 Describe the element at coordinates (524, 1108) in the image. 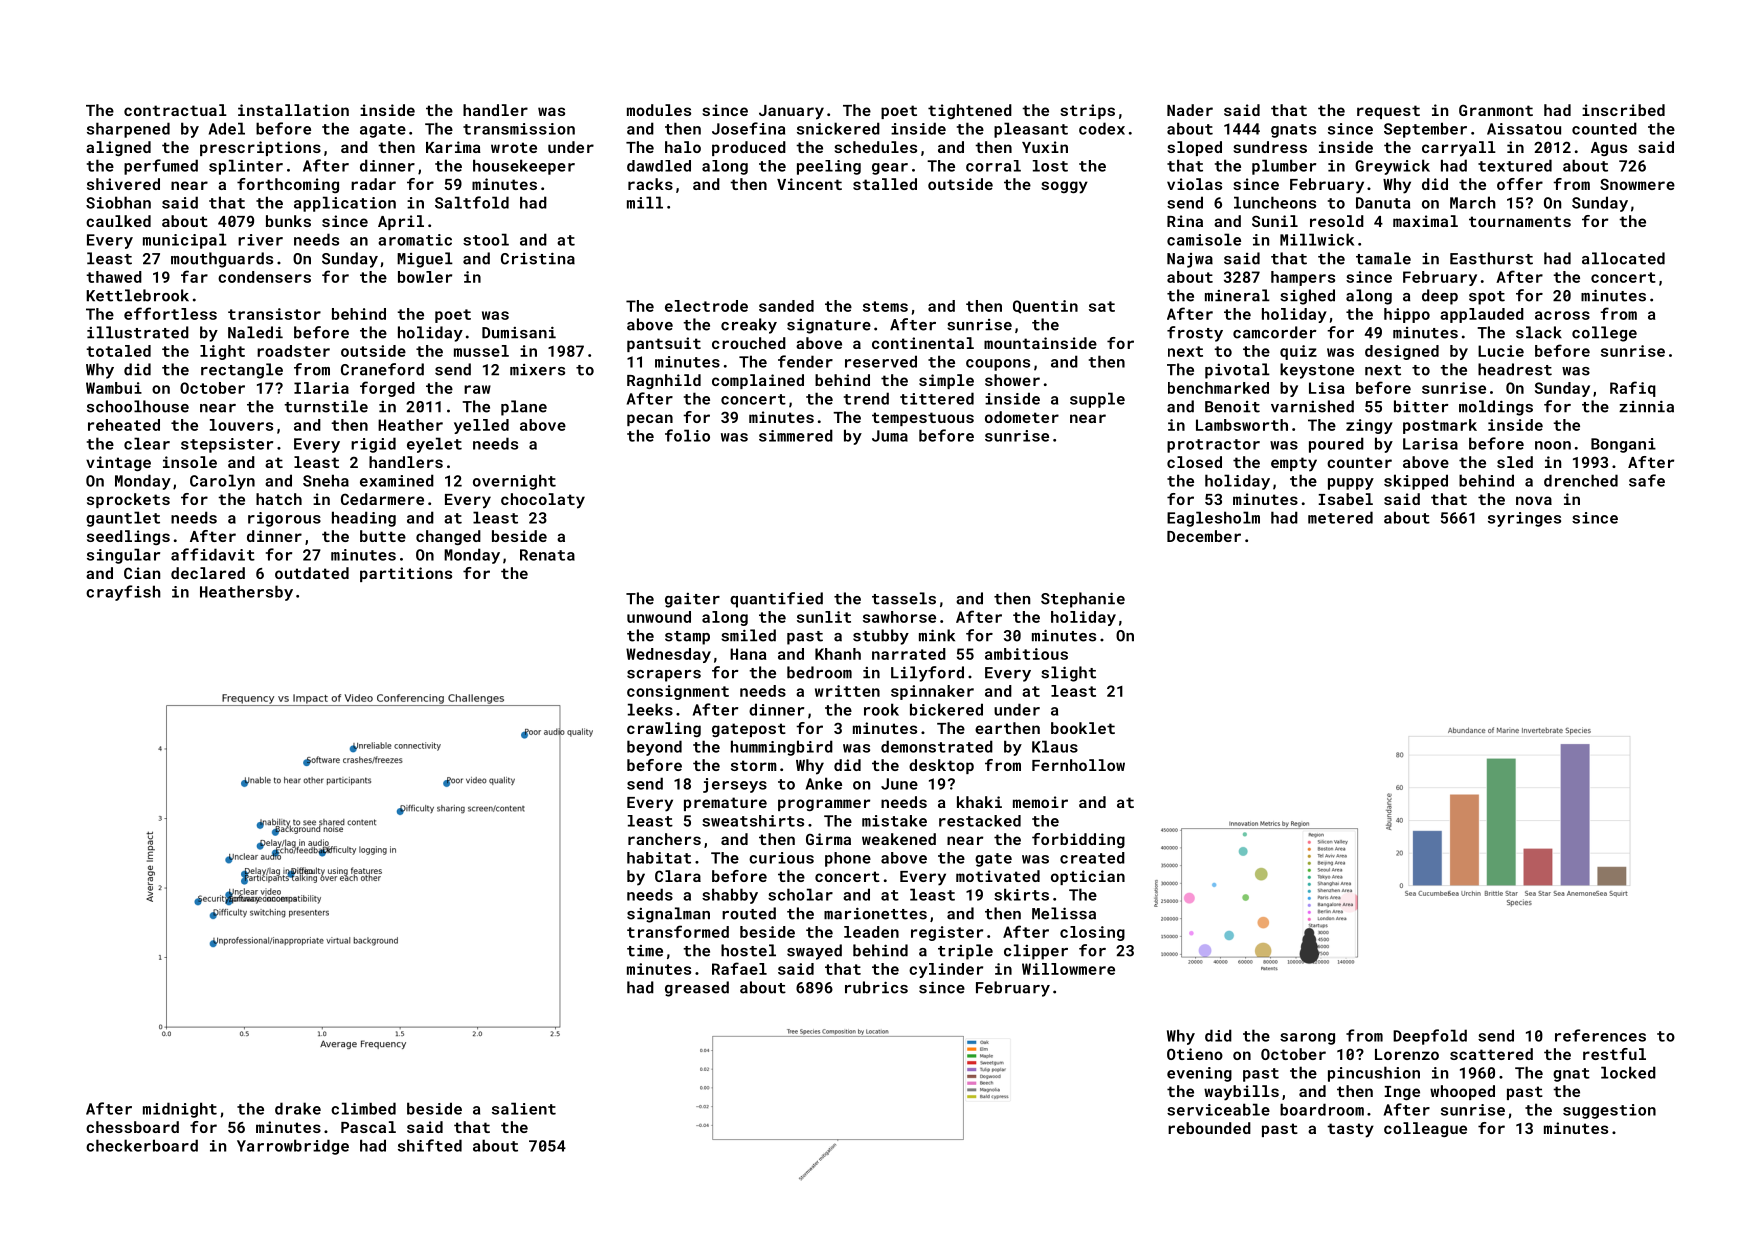

I see `salient` at that location.
